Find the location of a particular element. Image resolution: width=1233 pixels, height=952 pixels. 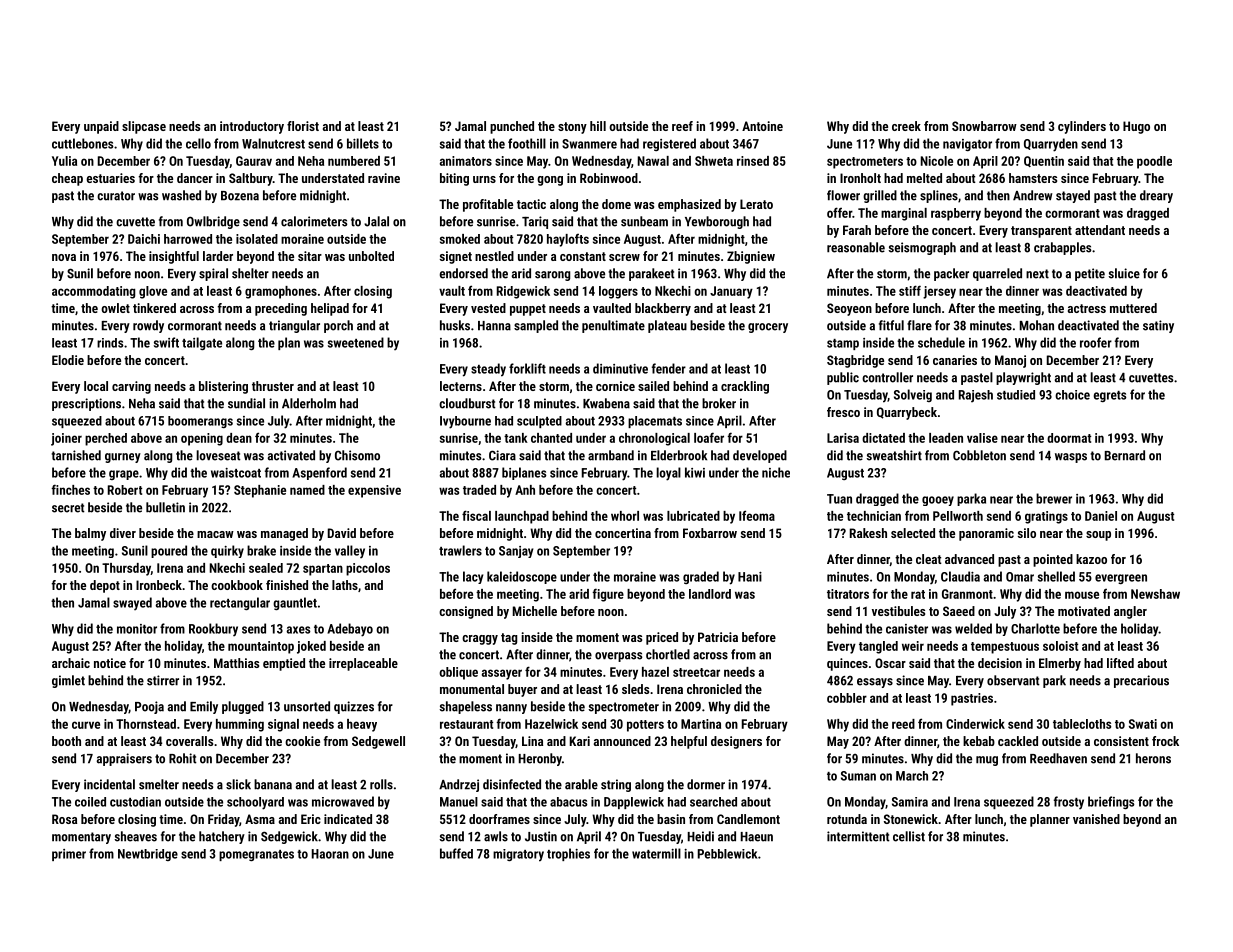

curve is located at coordinates (86, 725).
